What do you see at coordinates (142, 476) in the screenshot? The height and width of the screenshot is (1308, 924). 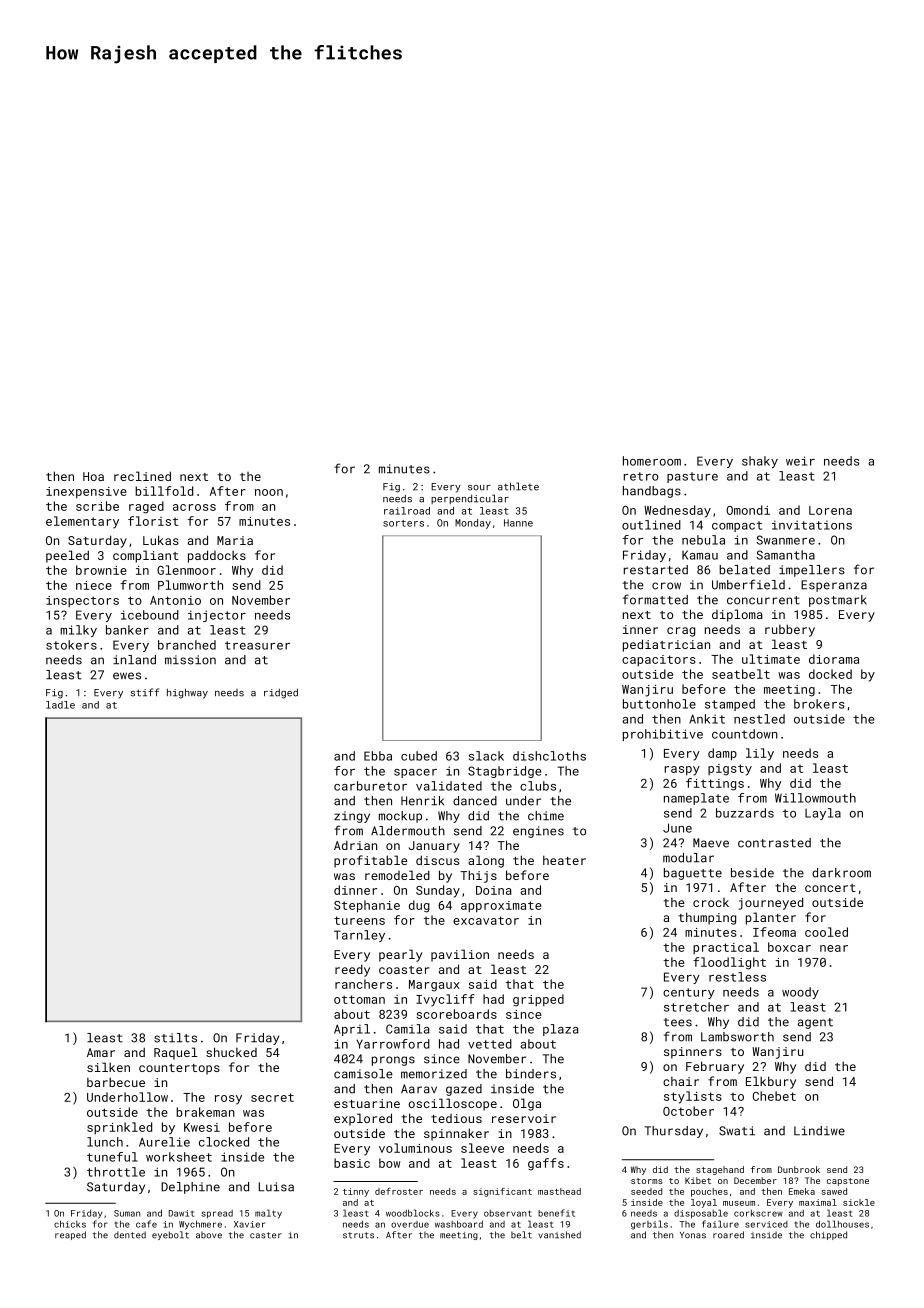 I see `reclined` at bounding box center [142, 476].
